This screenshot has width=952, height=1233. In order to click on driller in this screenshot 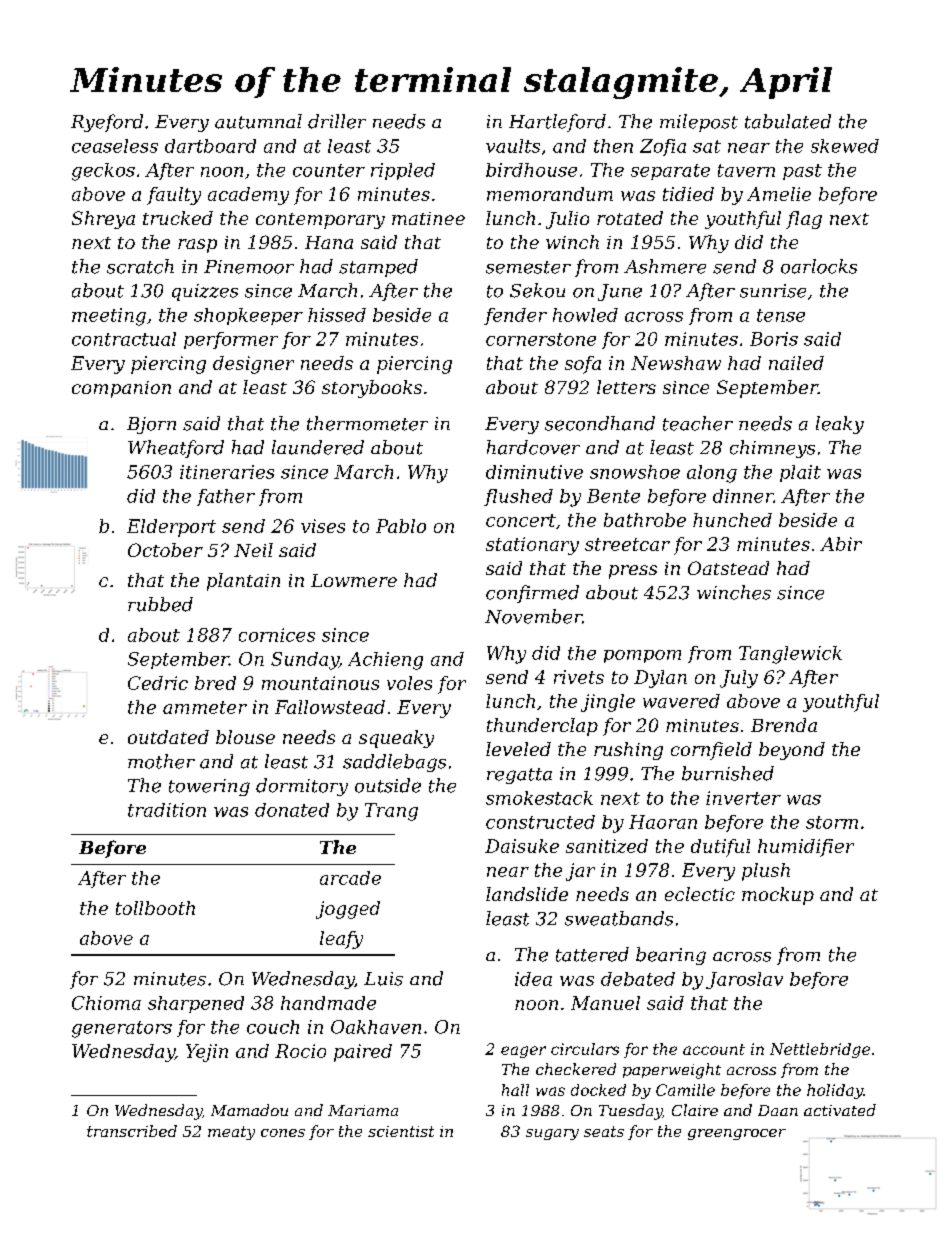, I will do `click(337, 121)`.
